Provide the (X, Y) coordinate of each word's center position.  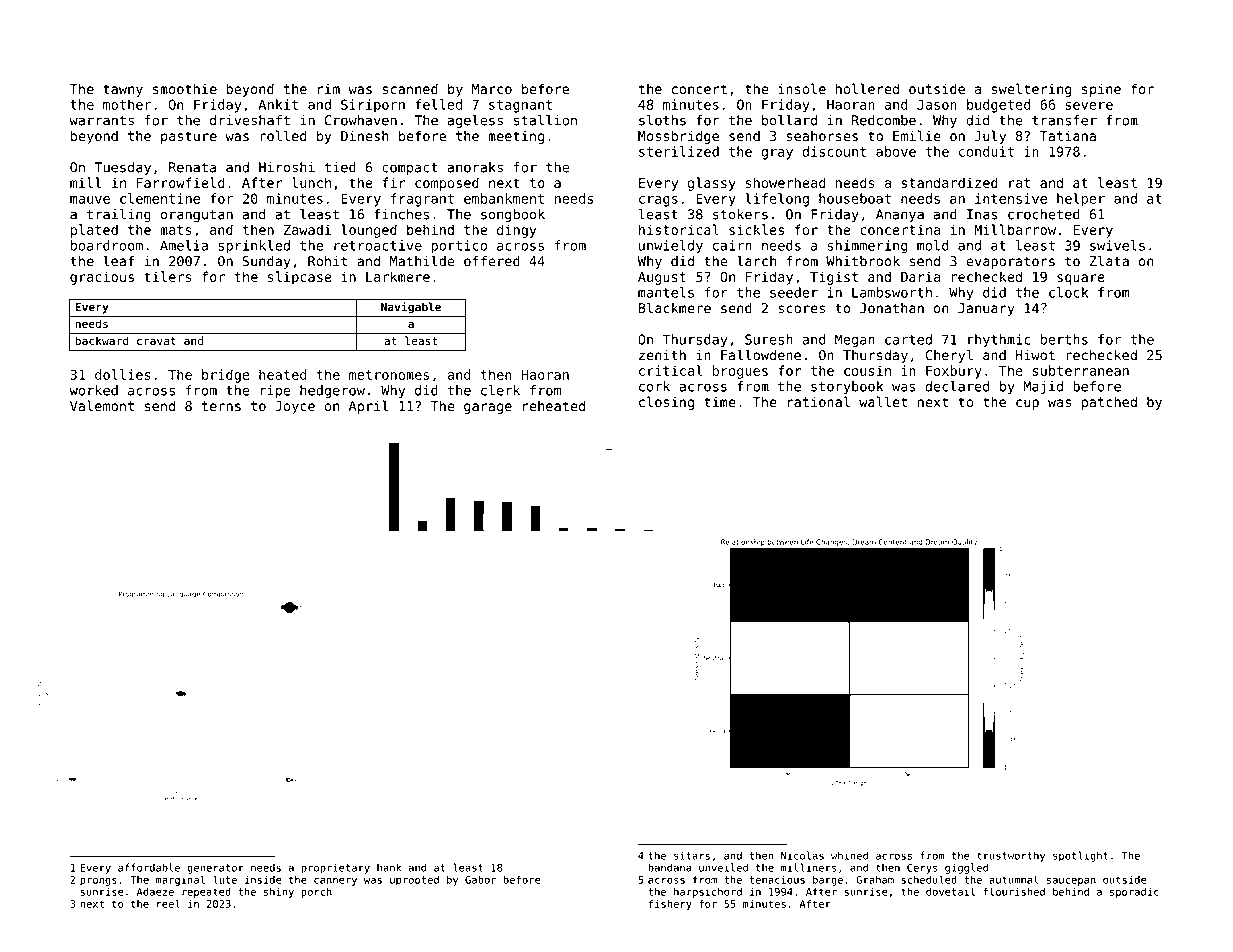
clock (1068, 292)
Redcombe (884, 120)
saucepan (1071, 881)
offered (492, 261)
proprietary (335, 868)
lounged (369, 231)
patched (1109, 403)
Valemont (102, 405)
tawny (123, 90)
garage (488, 408)
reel (168, 903)
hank (389, 867)
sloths (662, 120)
